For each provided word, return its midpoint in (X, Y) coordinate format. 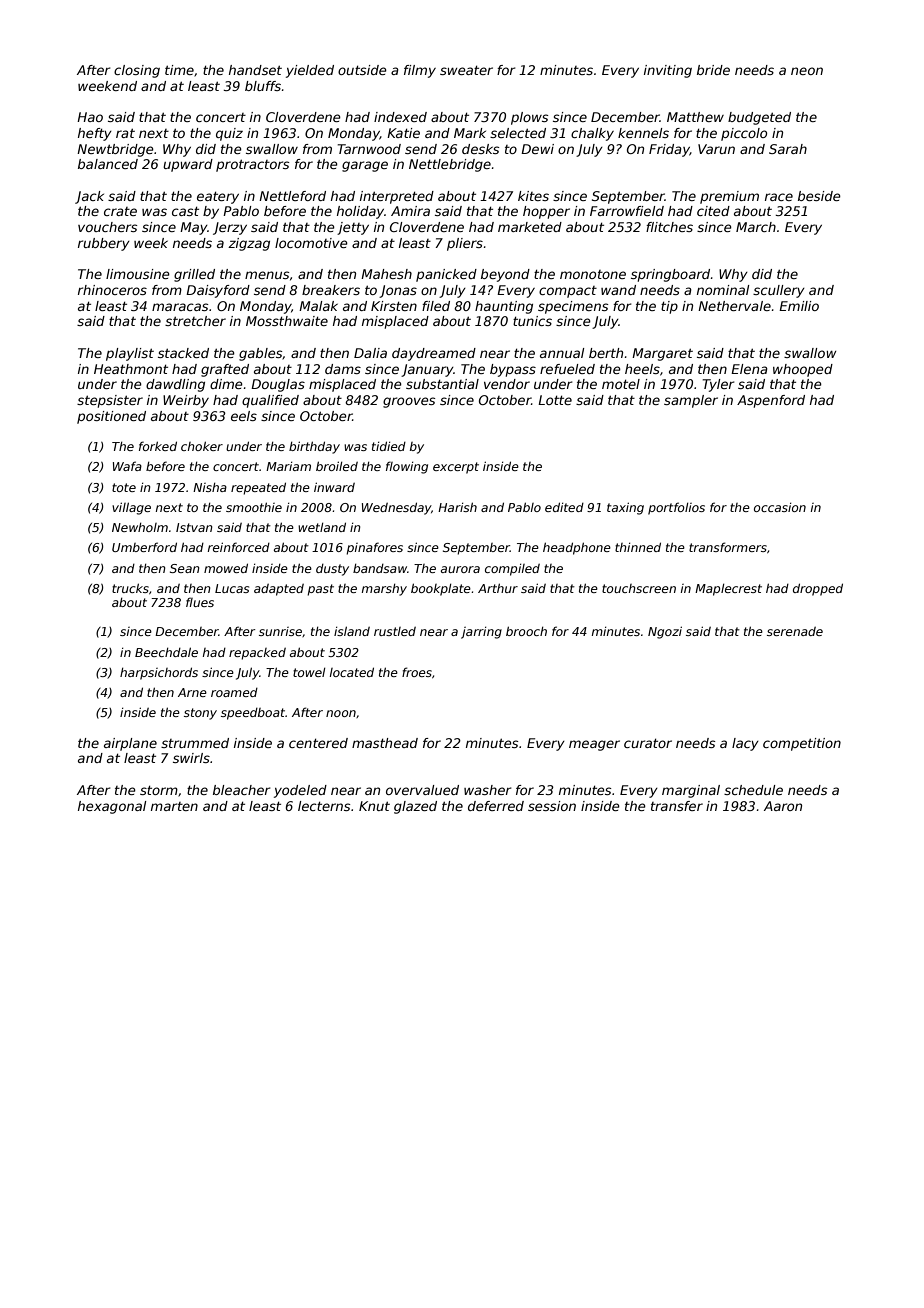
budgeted (759, 118)
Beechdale (166, 652)
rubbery (104, 244)
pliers (465, 244)
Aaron (783, 806)
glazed (415, 807)
